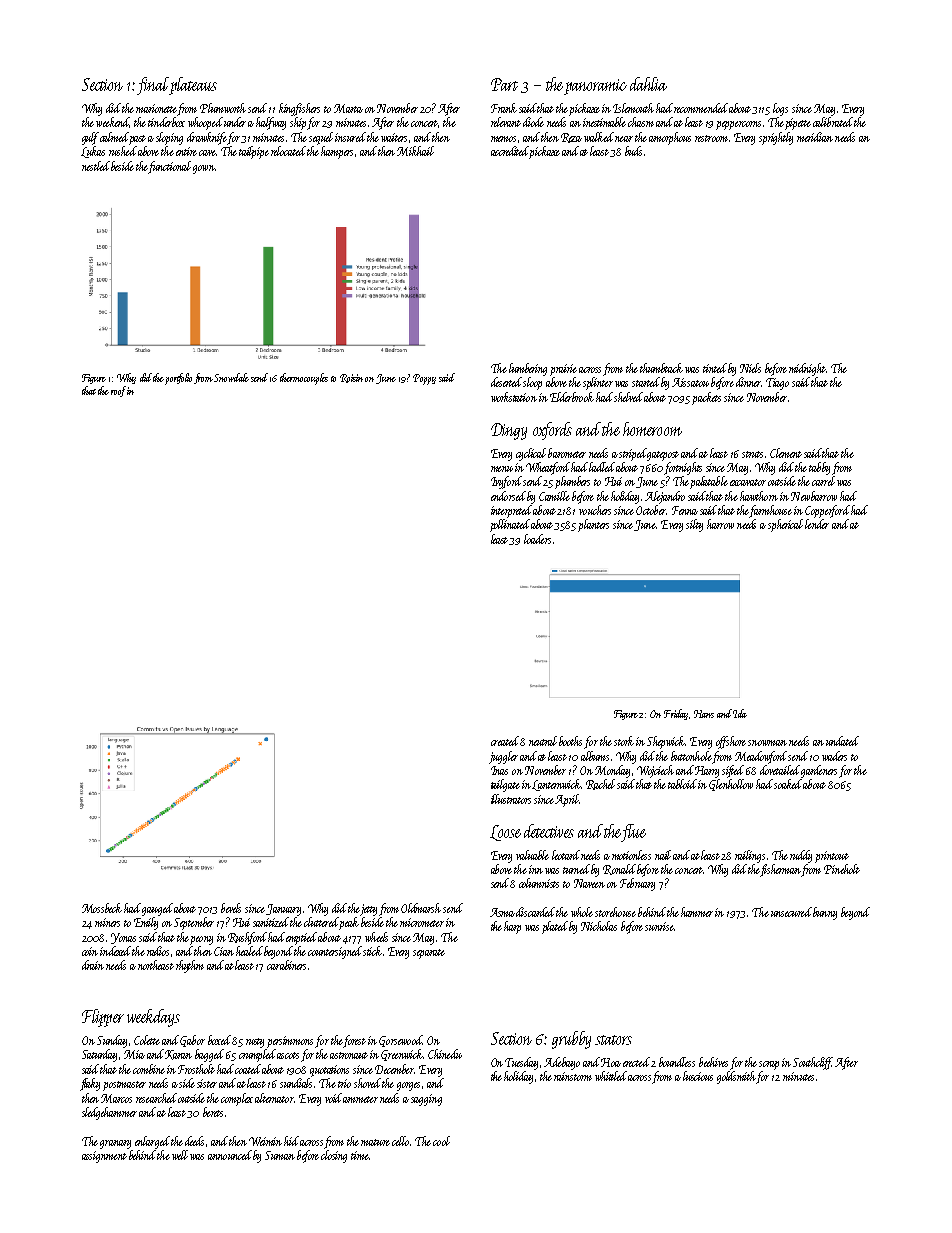 Image resolution: width=952 pixels, height=1233 pixels. I want to click on roof, so click(118, 391).
